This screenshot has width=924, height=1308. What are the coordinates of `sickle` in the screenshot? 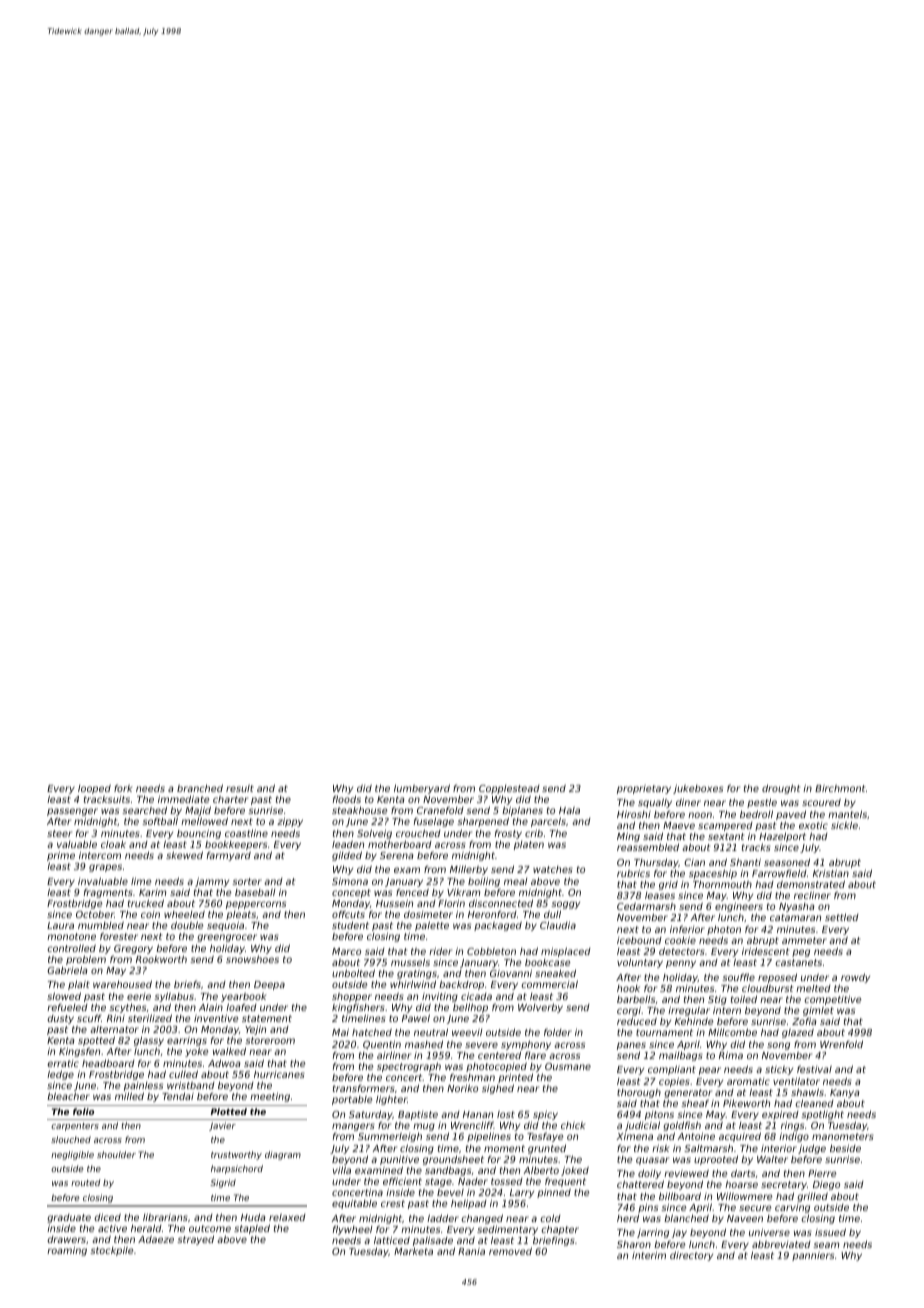 It's located at (844, 825).
